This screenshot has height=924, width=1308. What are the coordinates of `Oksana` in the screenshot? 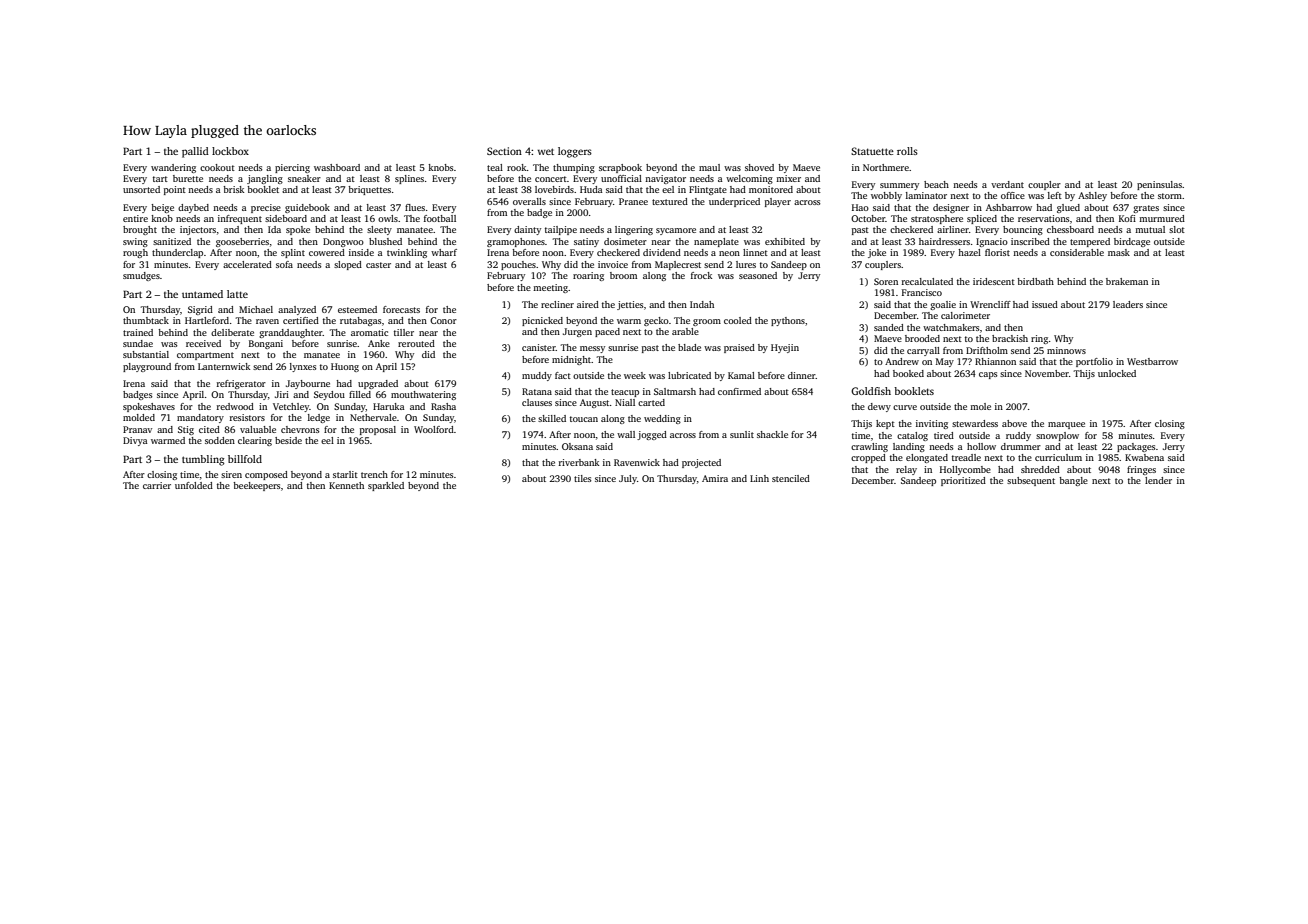 It's located at (577, 446).
